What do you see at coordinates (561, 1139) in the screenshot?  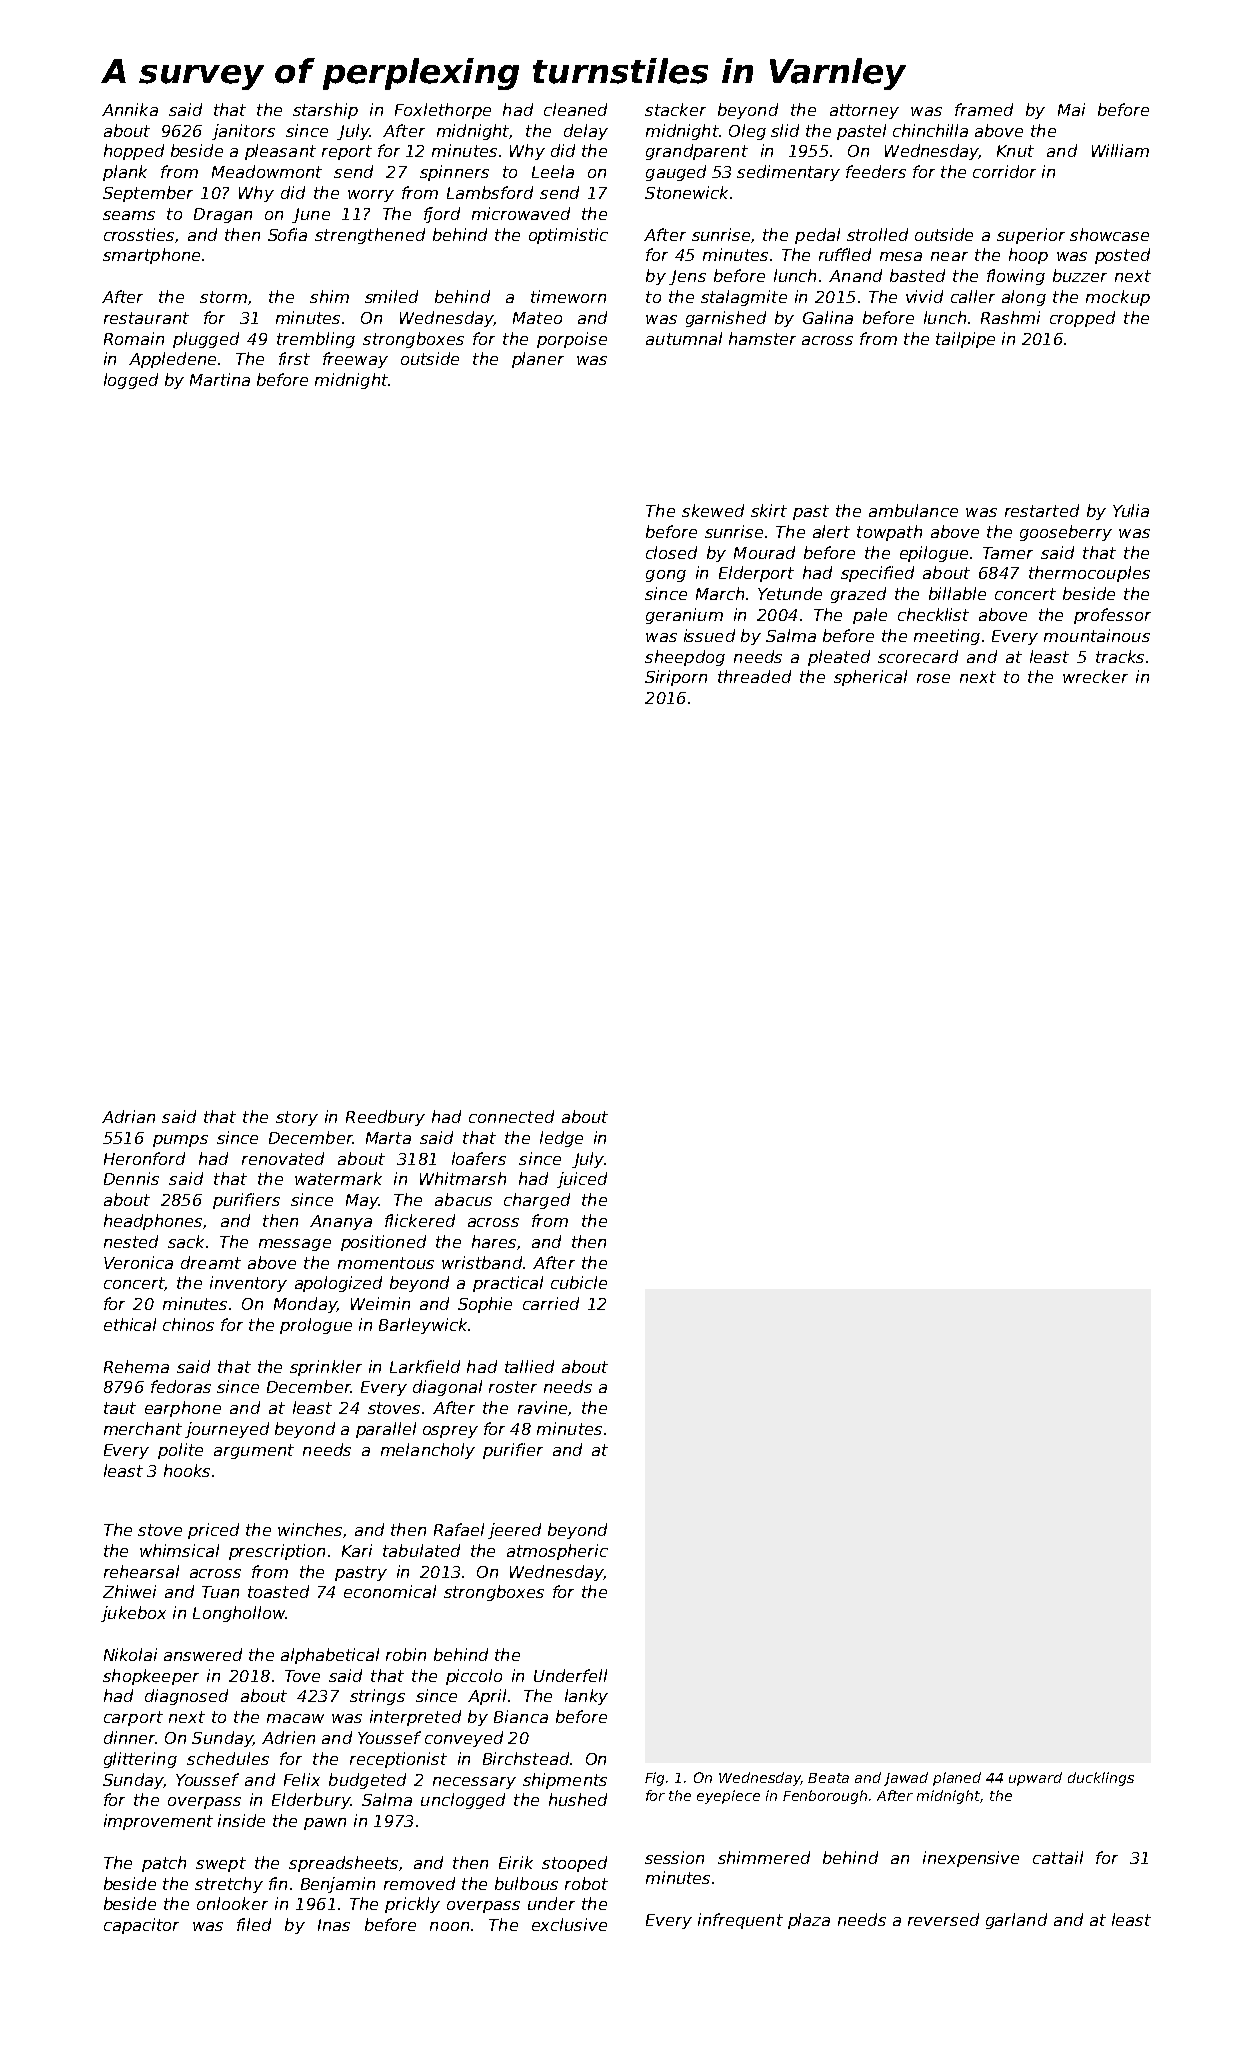 I see `ledge` at bounding box center [561, 1139].
